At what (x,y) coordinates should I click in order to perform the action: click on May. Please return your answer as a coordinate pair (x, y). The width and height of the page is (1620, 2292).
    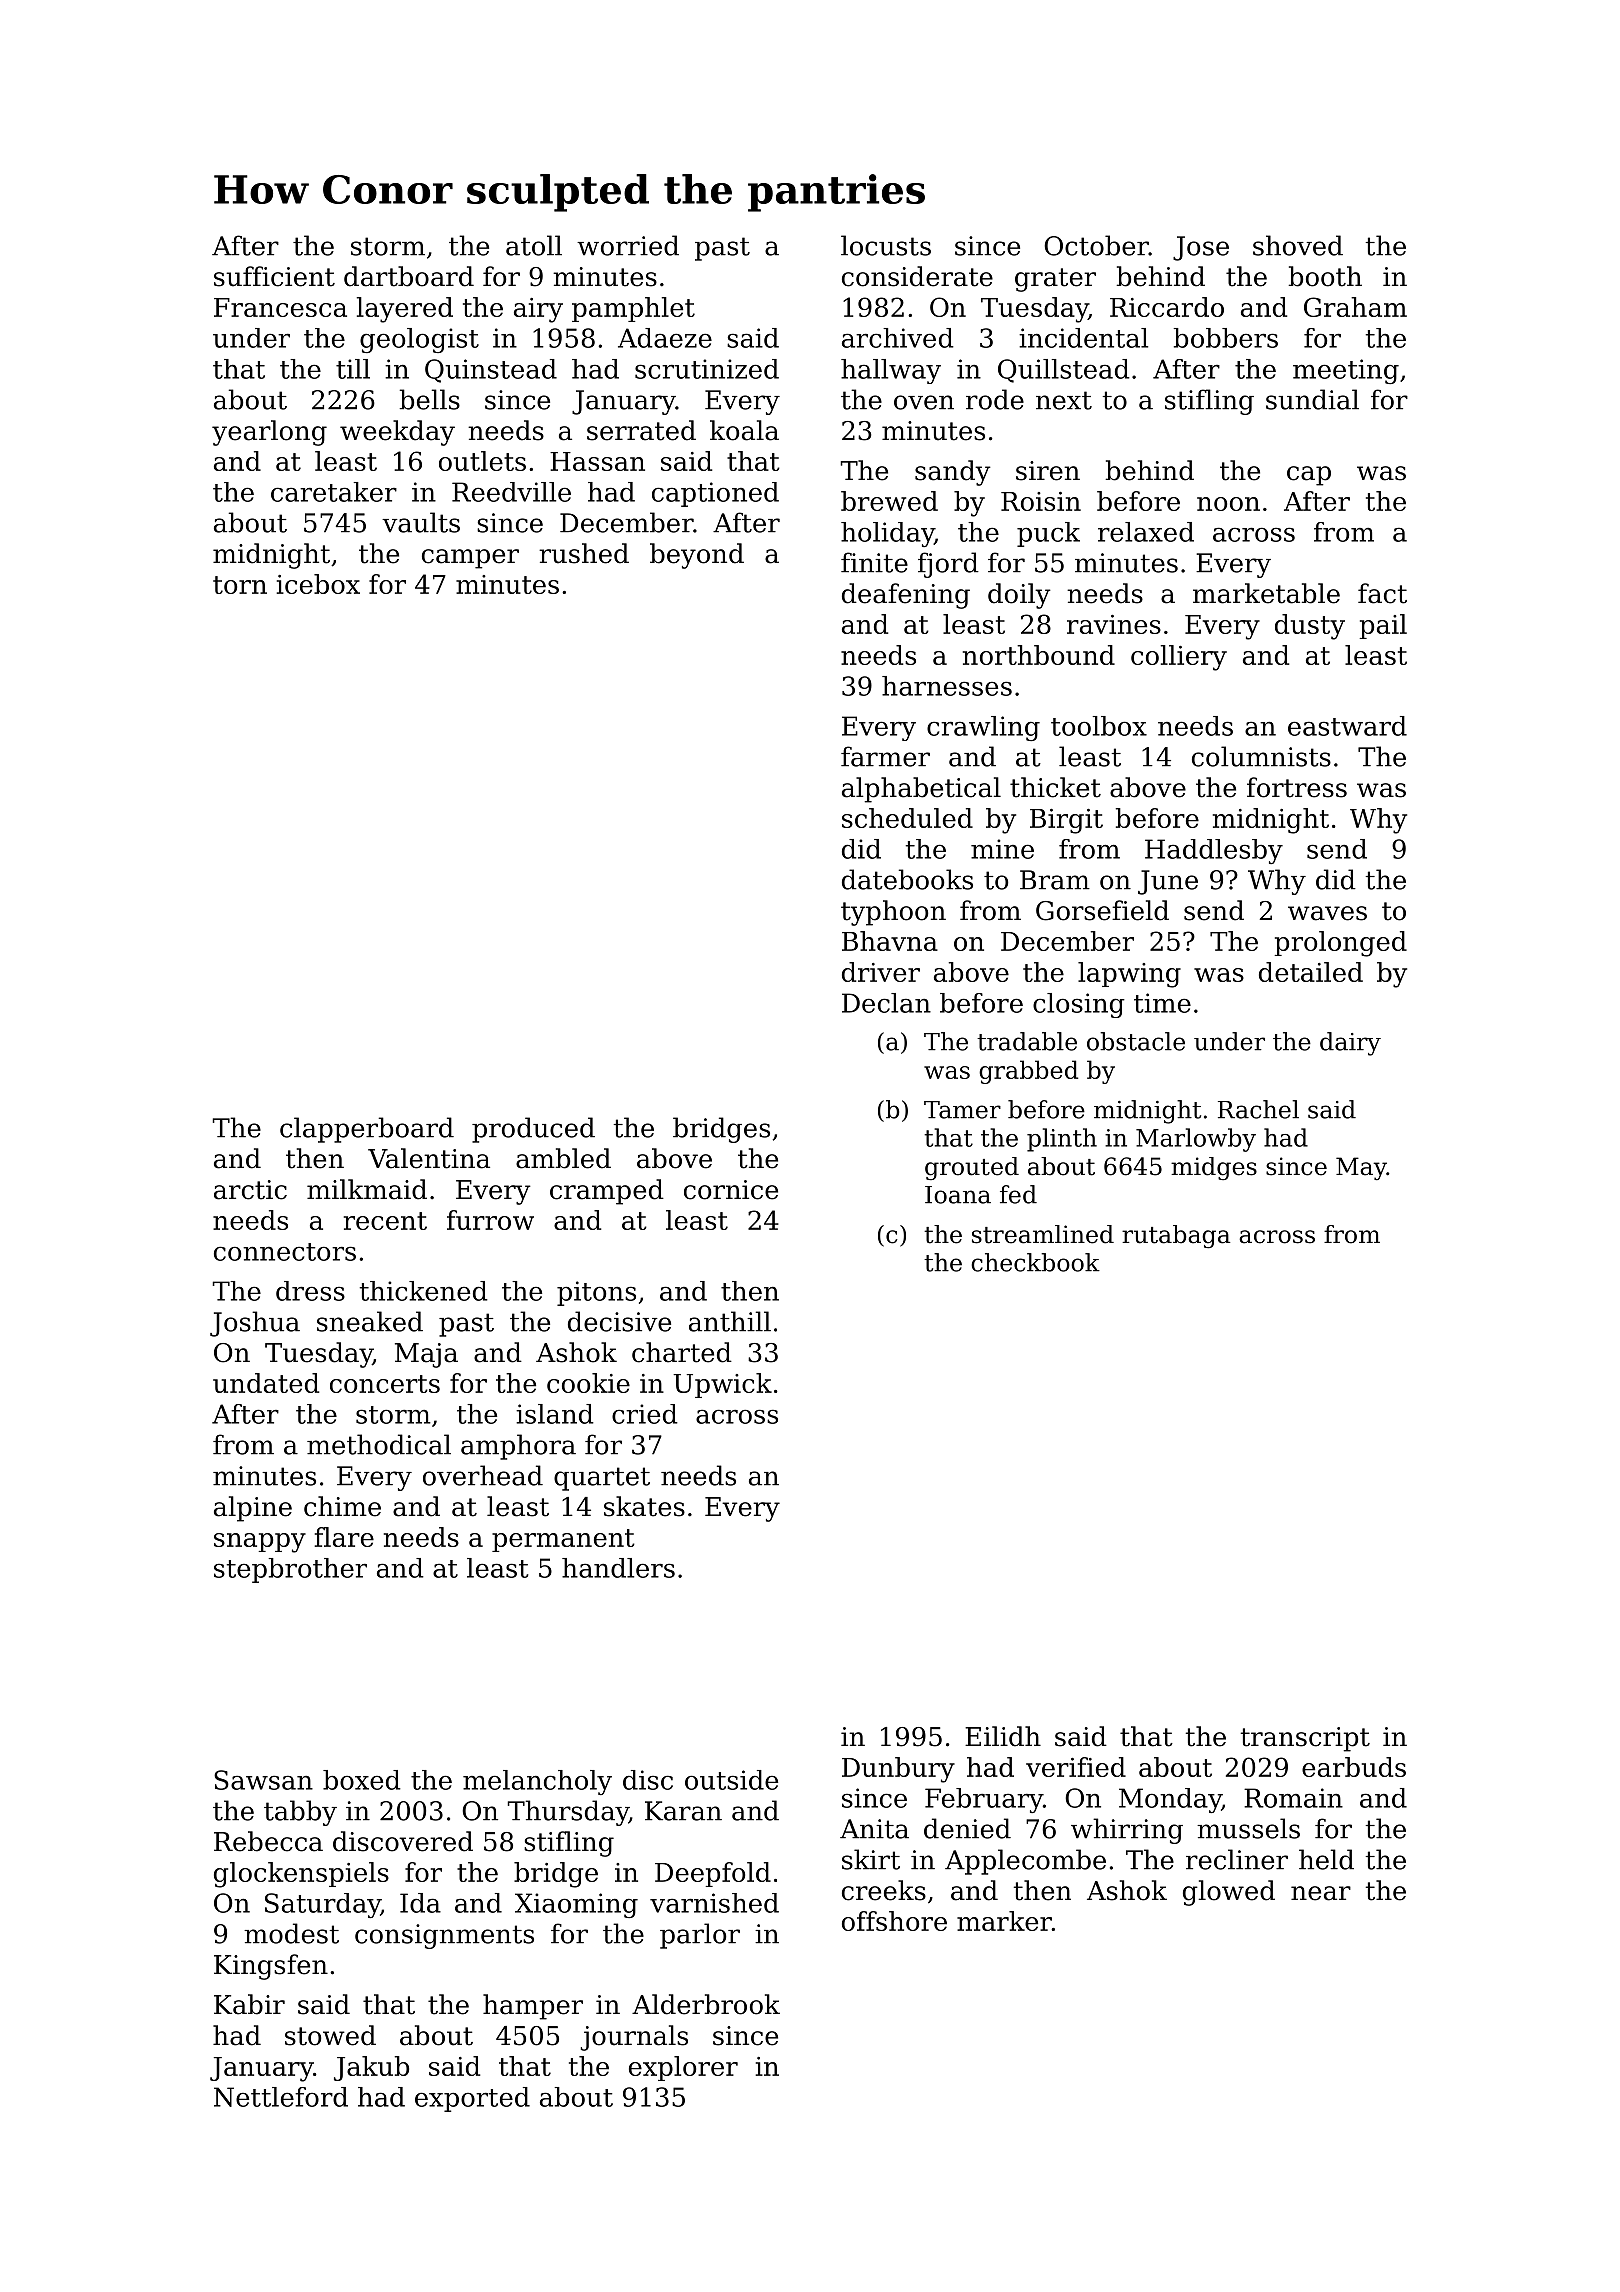
    Looking at the image, I should click on (1361, 1169).
